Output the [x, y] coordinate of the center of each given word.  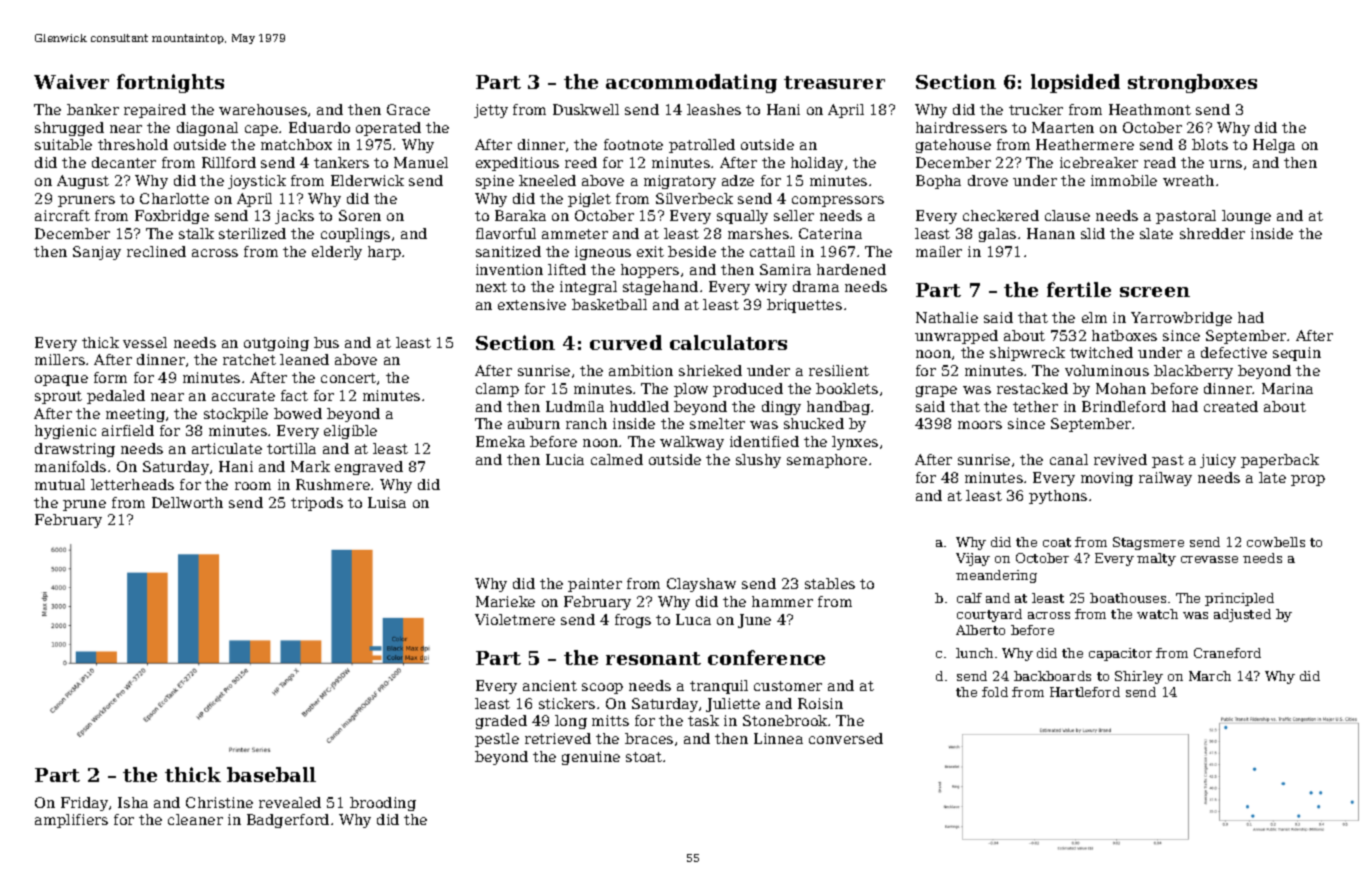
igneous [603, 253]
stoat [644, 757]
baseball [271, 774]
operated [388, 129]
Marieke [505, 601]
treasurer [834, 82]
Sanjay [97, 253]
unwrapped [956, 337]
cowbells [1276, 542]
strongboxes [1192, 83]
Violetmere [515, 619]
